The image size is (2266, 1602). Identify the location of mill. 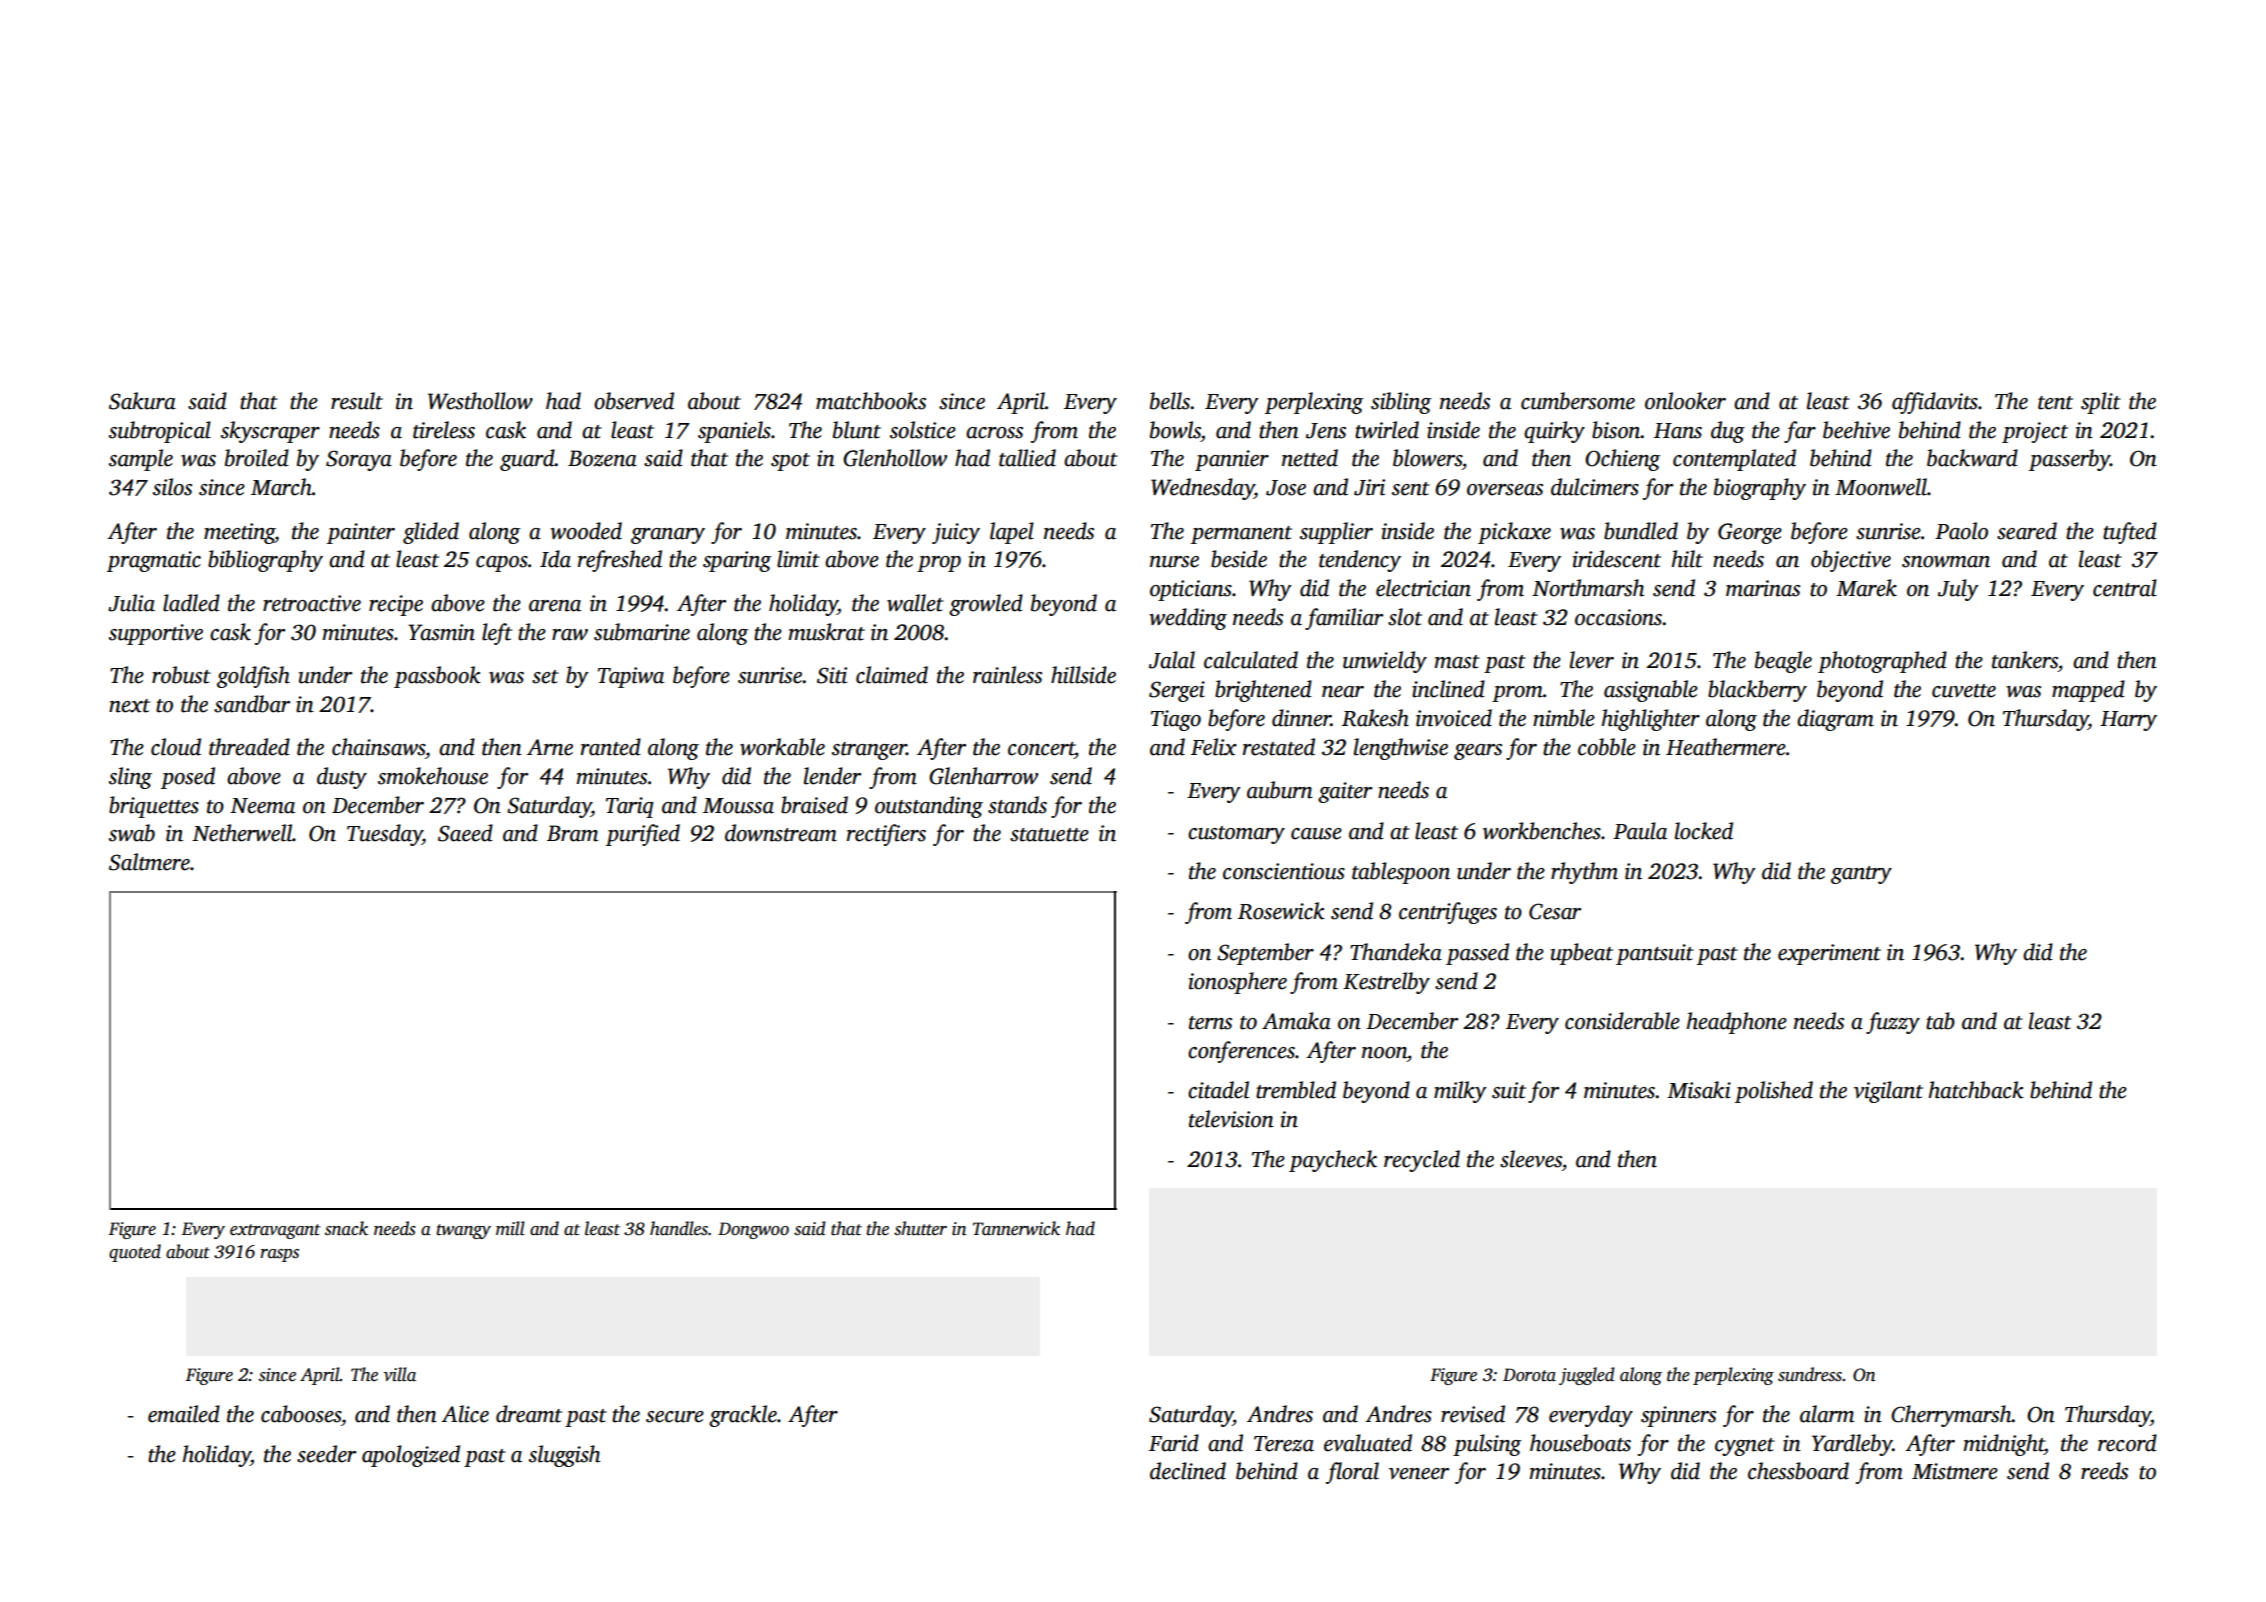
(510, 1228).
